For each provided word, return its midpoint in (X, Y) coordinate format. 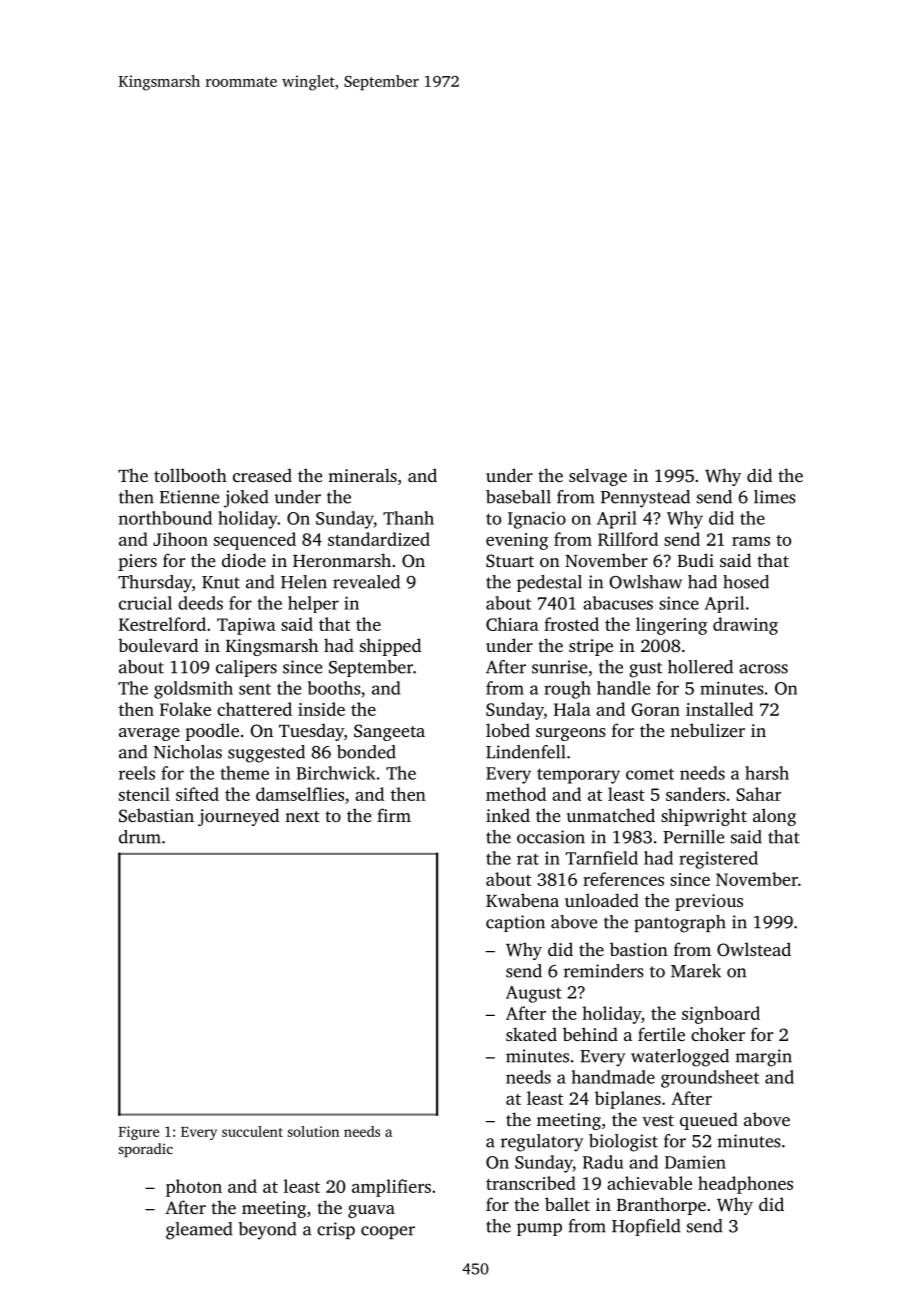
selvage (598, 477)
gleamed (199, 1231)
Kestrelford (162, 624)
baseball (518, 497)
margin (764, 1058)
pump (539, 1229)
